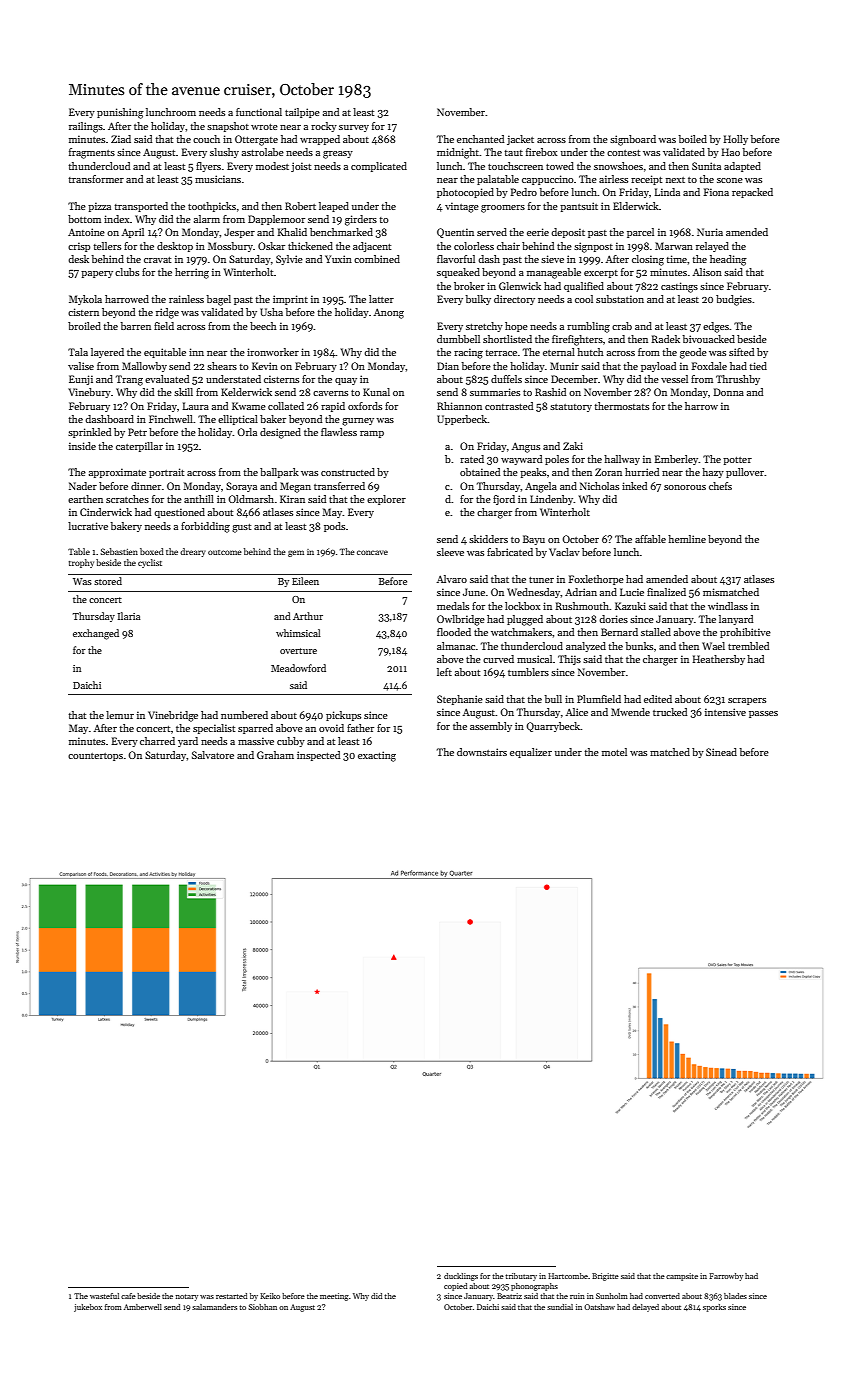 This screenshot has height=1400, width=849. What do you see at coordinates (714, 1308) in the screenshot?
I see `sporks` at bounding box center [714, 1308].
